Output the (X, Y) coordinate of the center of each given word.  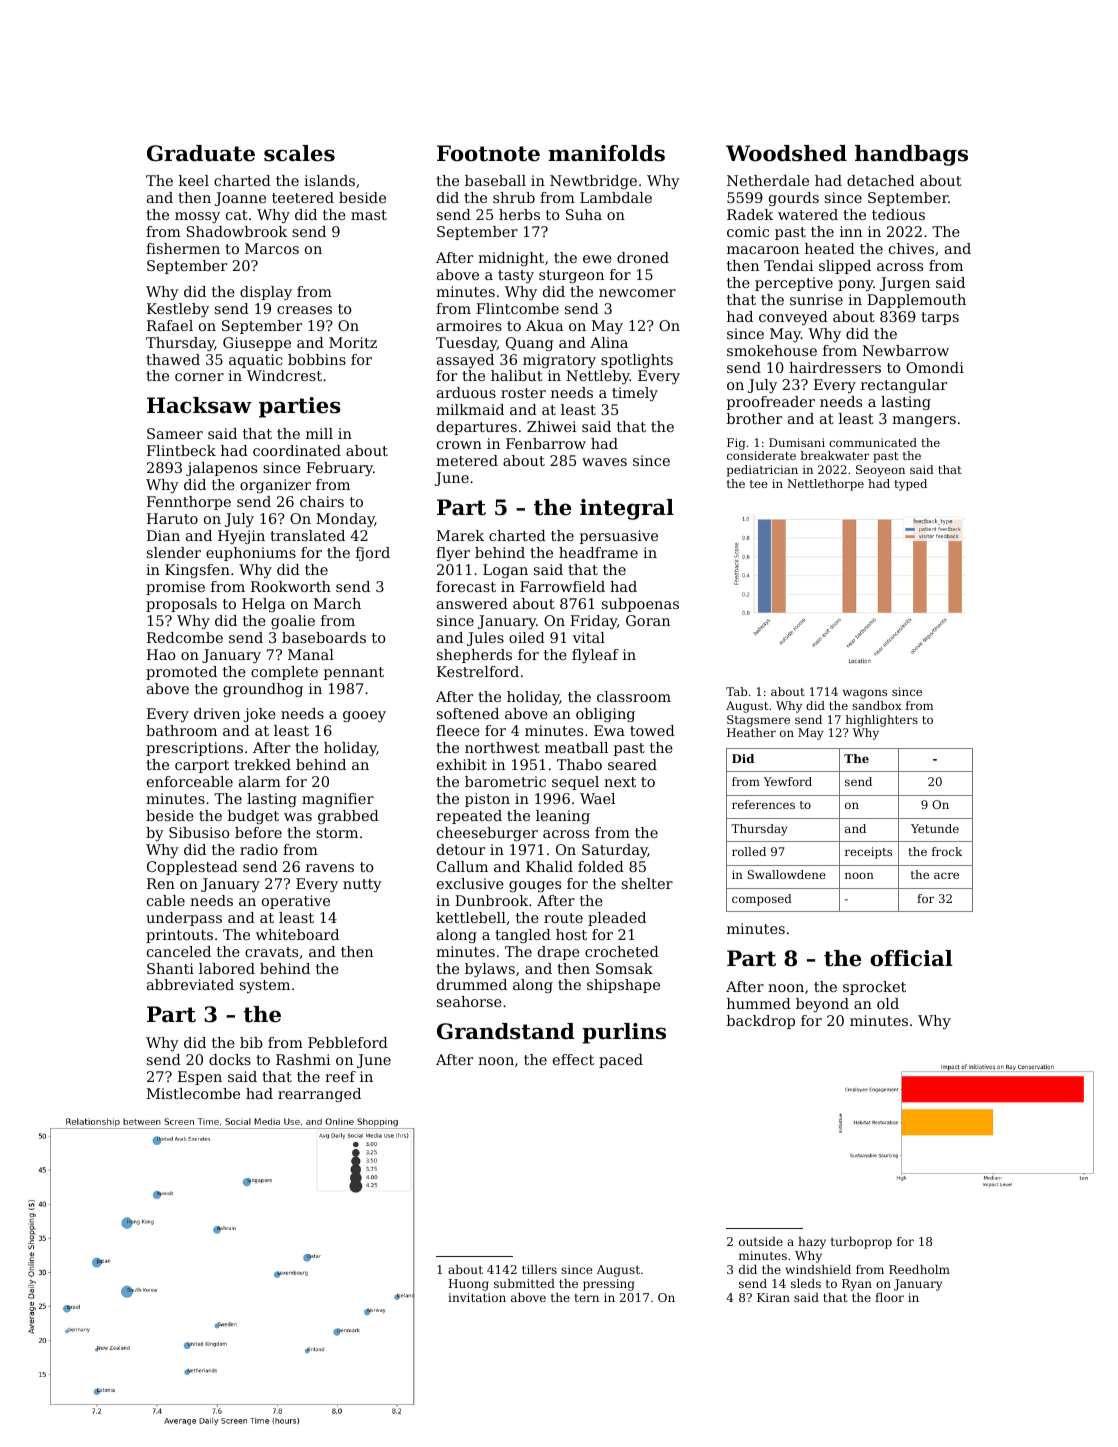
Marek (460, 535)
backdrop (760, 1022)
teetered (303, 197)
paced (621, 1061)
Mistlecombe (193, 1093)
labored (227, 968)
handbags (911, 155)
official (911, 958)
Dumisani (797, 442)
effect (573, 1059)
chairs (322, 501)
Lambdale (616, 197)
